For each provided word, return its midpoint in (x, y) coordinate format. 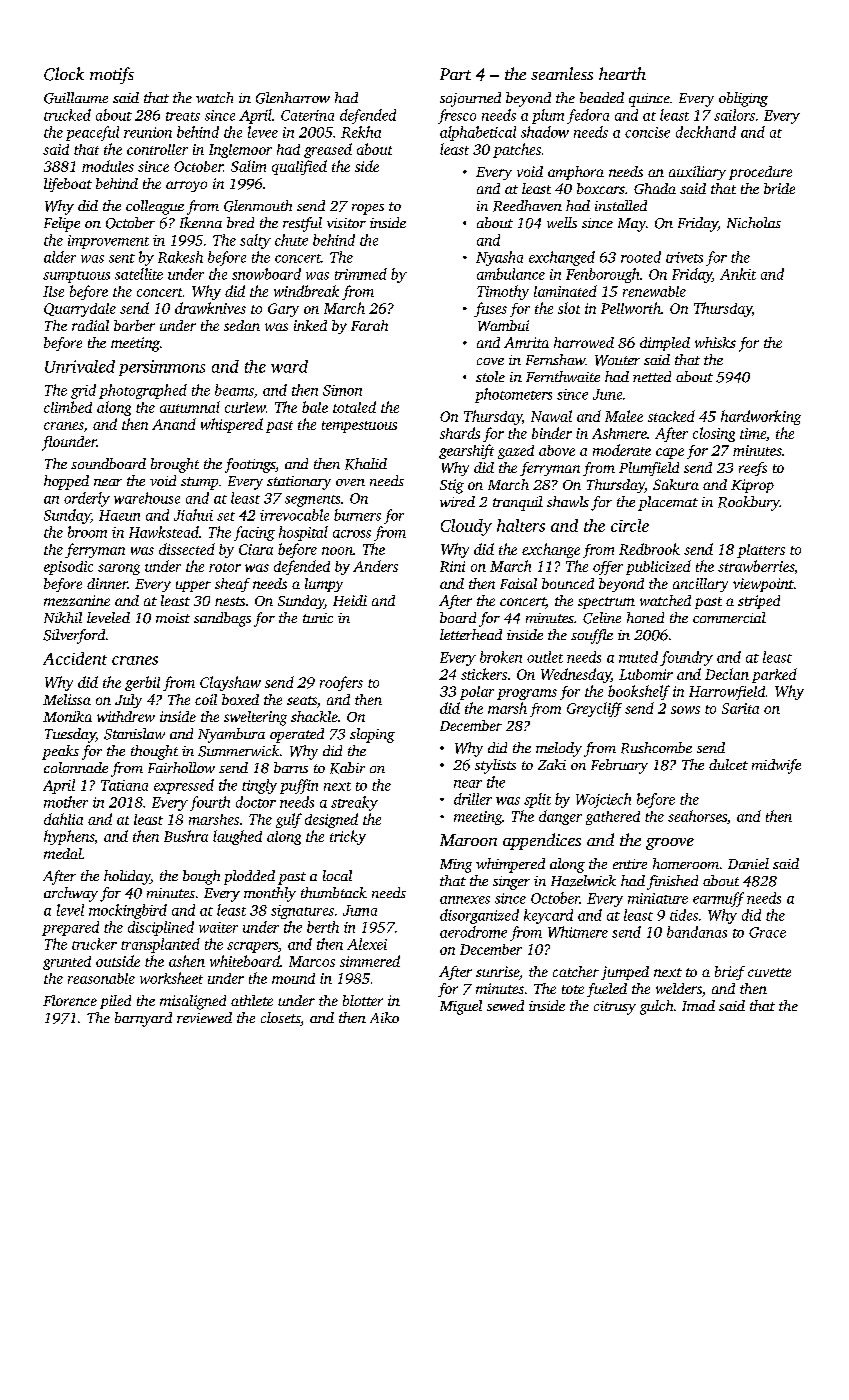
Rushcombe (656, 748)
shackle (314, 716)
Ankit (738, 274)
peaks (60, 752)
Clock (64, 74)
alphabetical (478, 133)
